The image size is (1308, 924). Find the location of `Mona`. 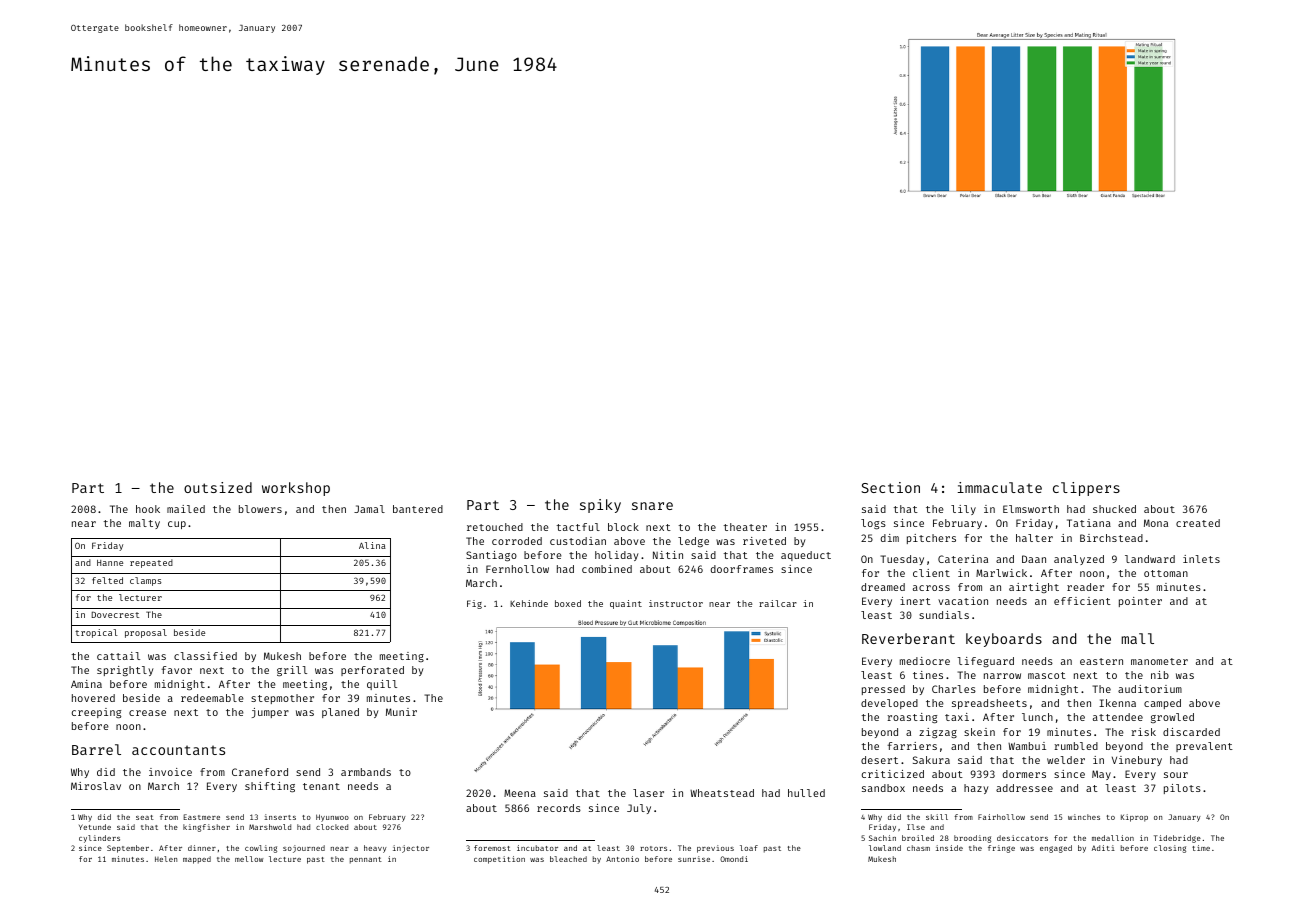

Mona is located at coordinates (1156, 523).
